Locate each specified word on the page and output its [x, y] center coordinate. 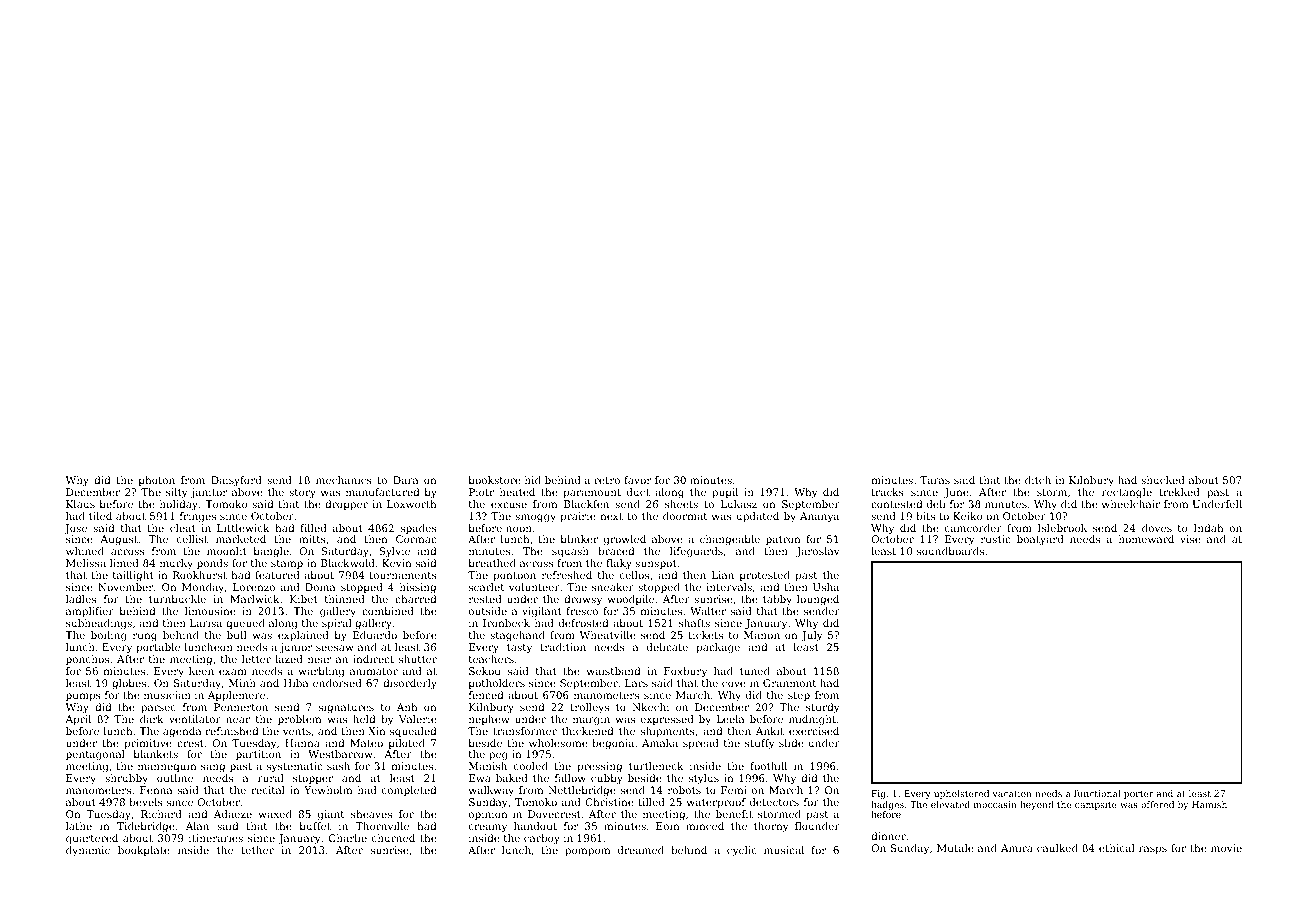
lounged [818, 600]
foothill [768, 766]
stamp [287, 564]
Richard [161, 814]
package [718, 648]
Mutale [955, 848]
